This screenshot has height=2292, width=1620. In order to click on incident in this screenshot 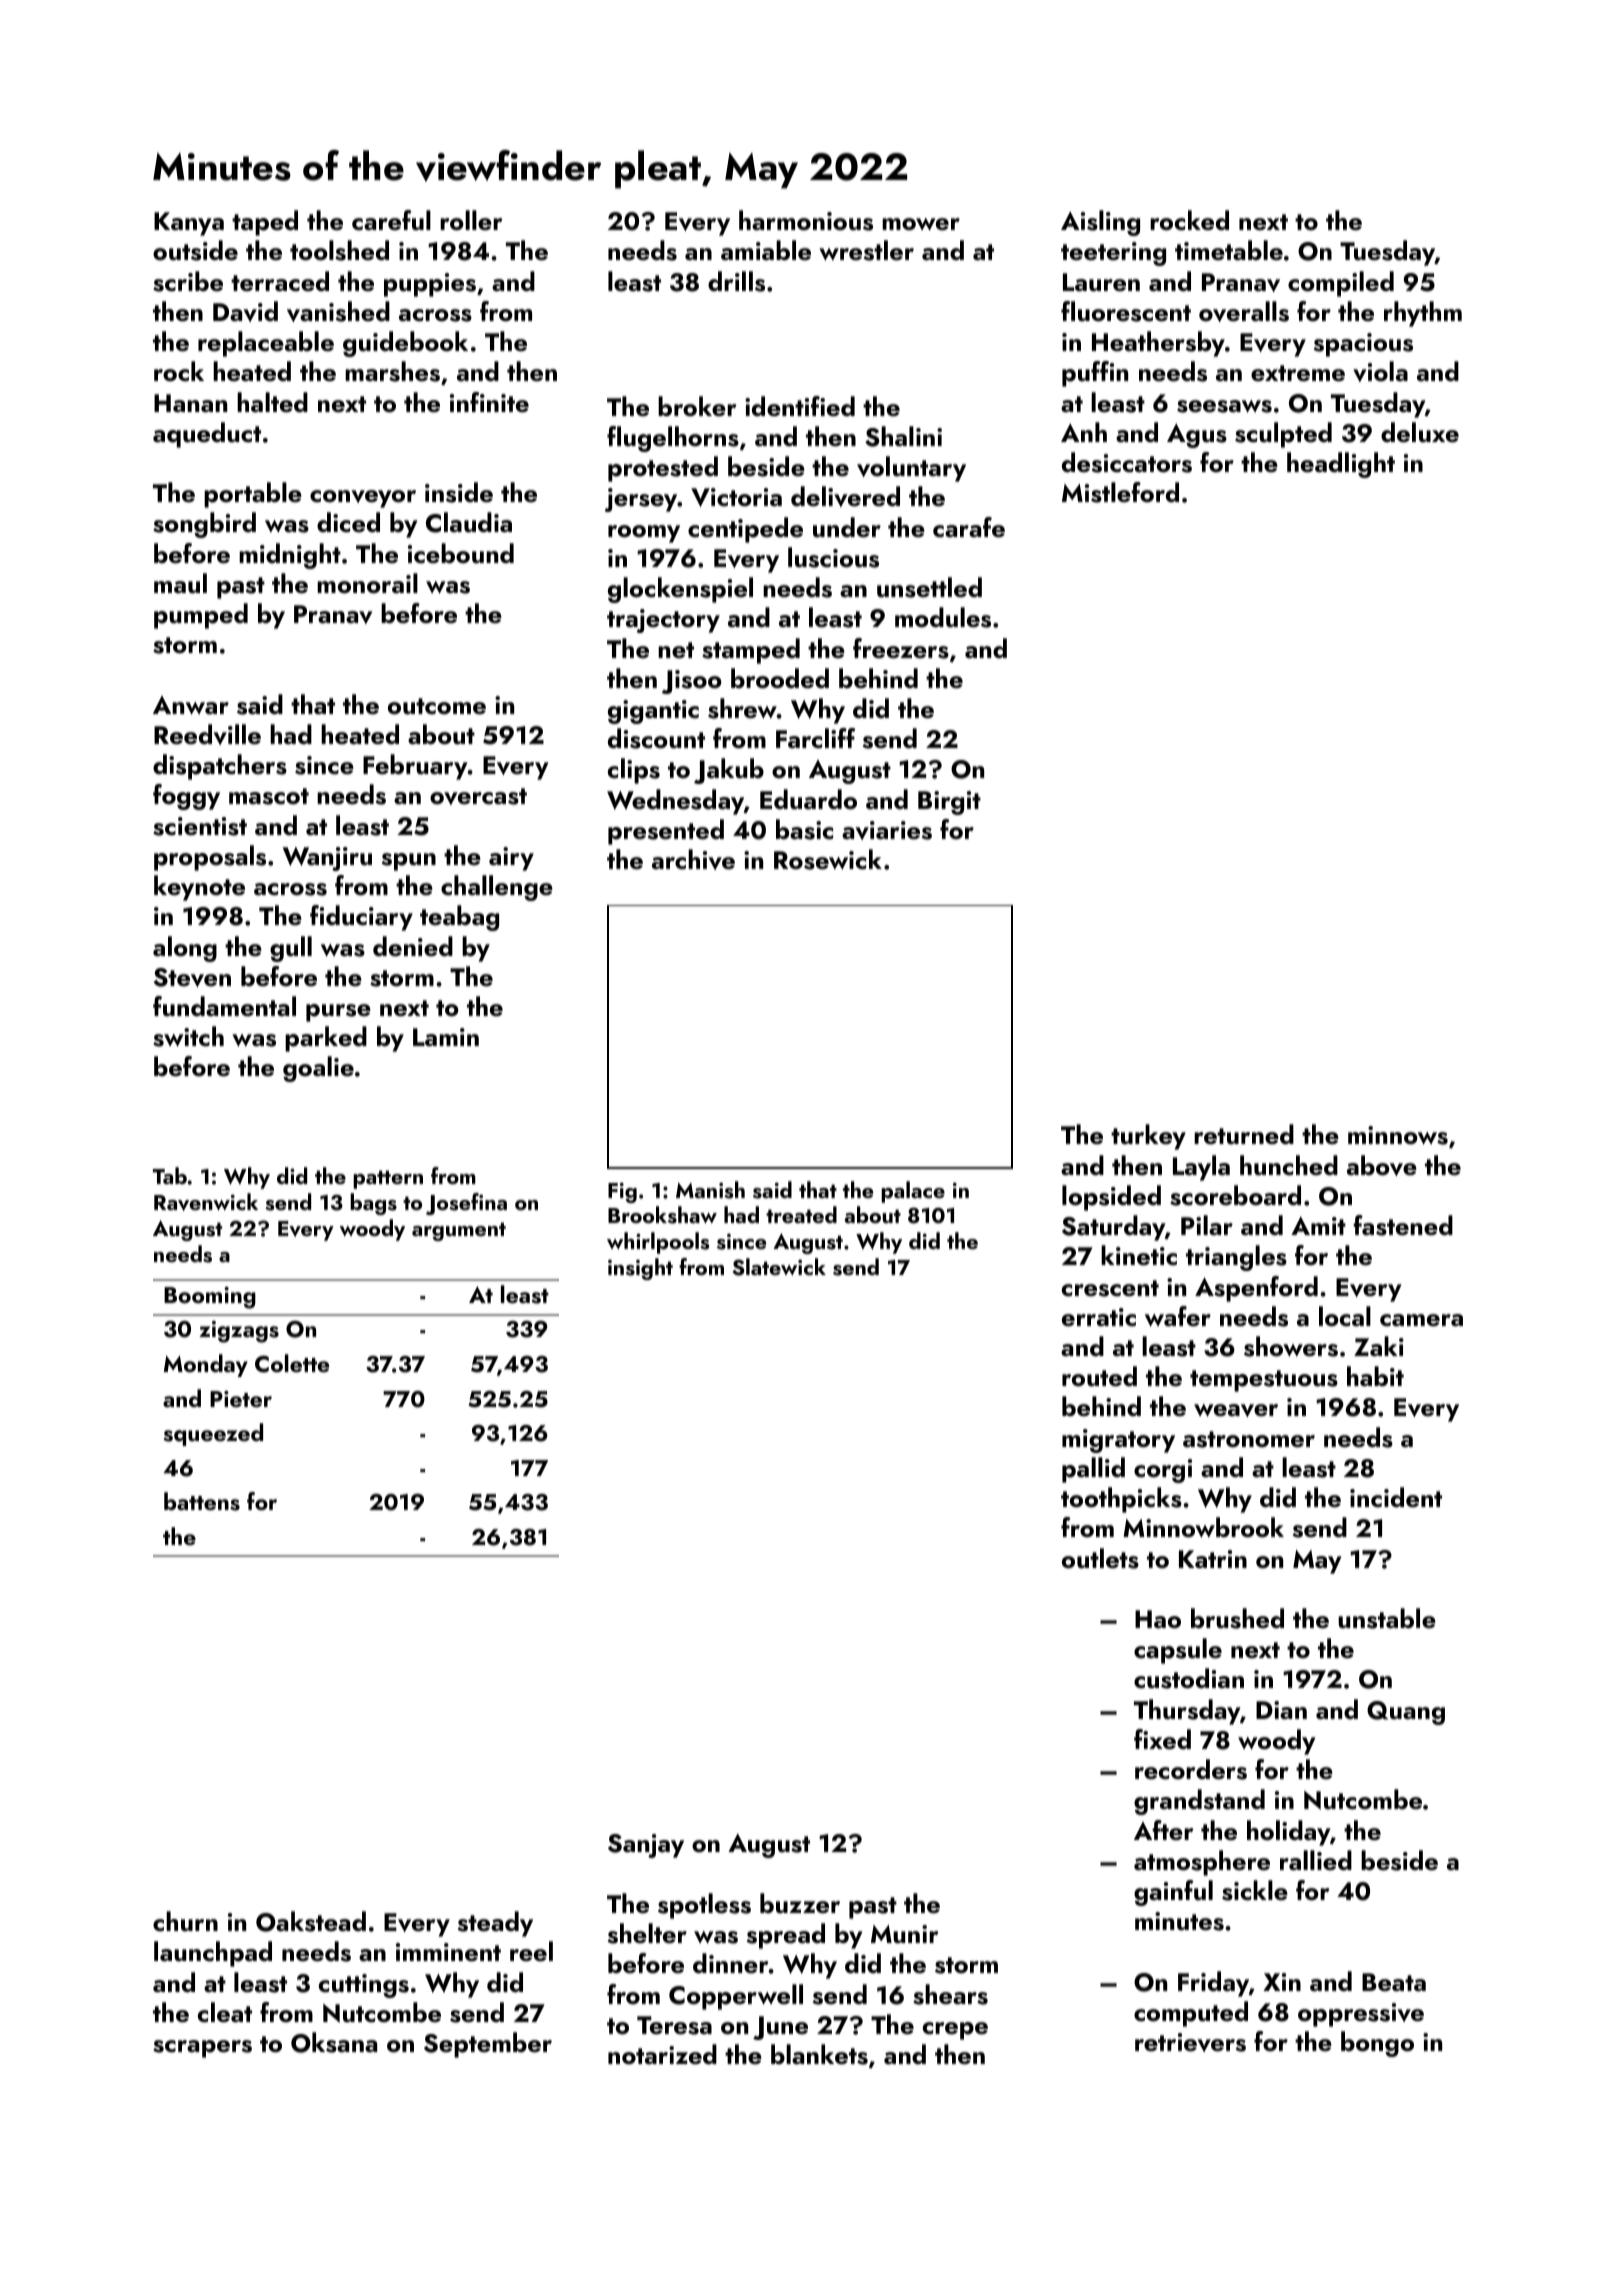, I will do `click(1396, 1497)`.
